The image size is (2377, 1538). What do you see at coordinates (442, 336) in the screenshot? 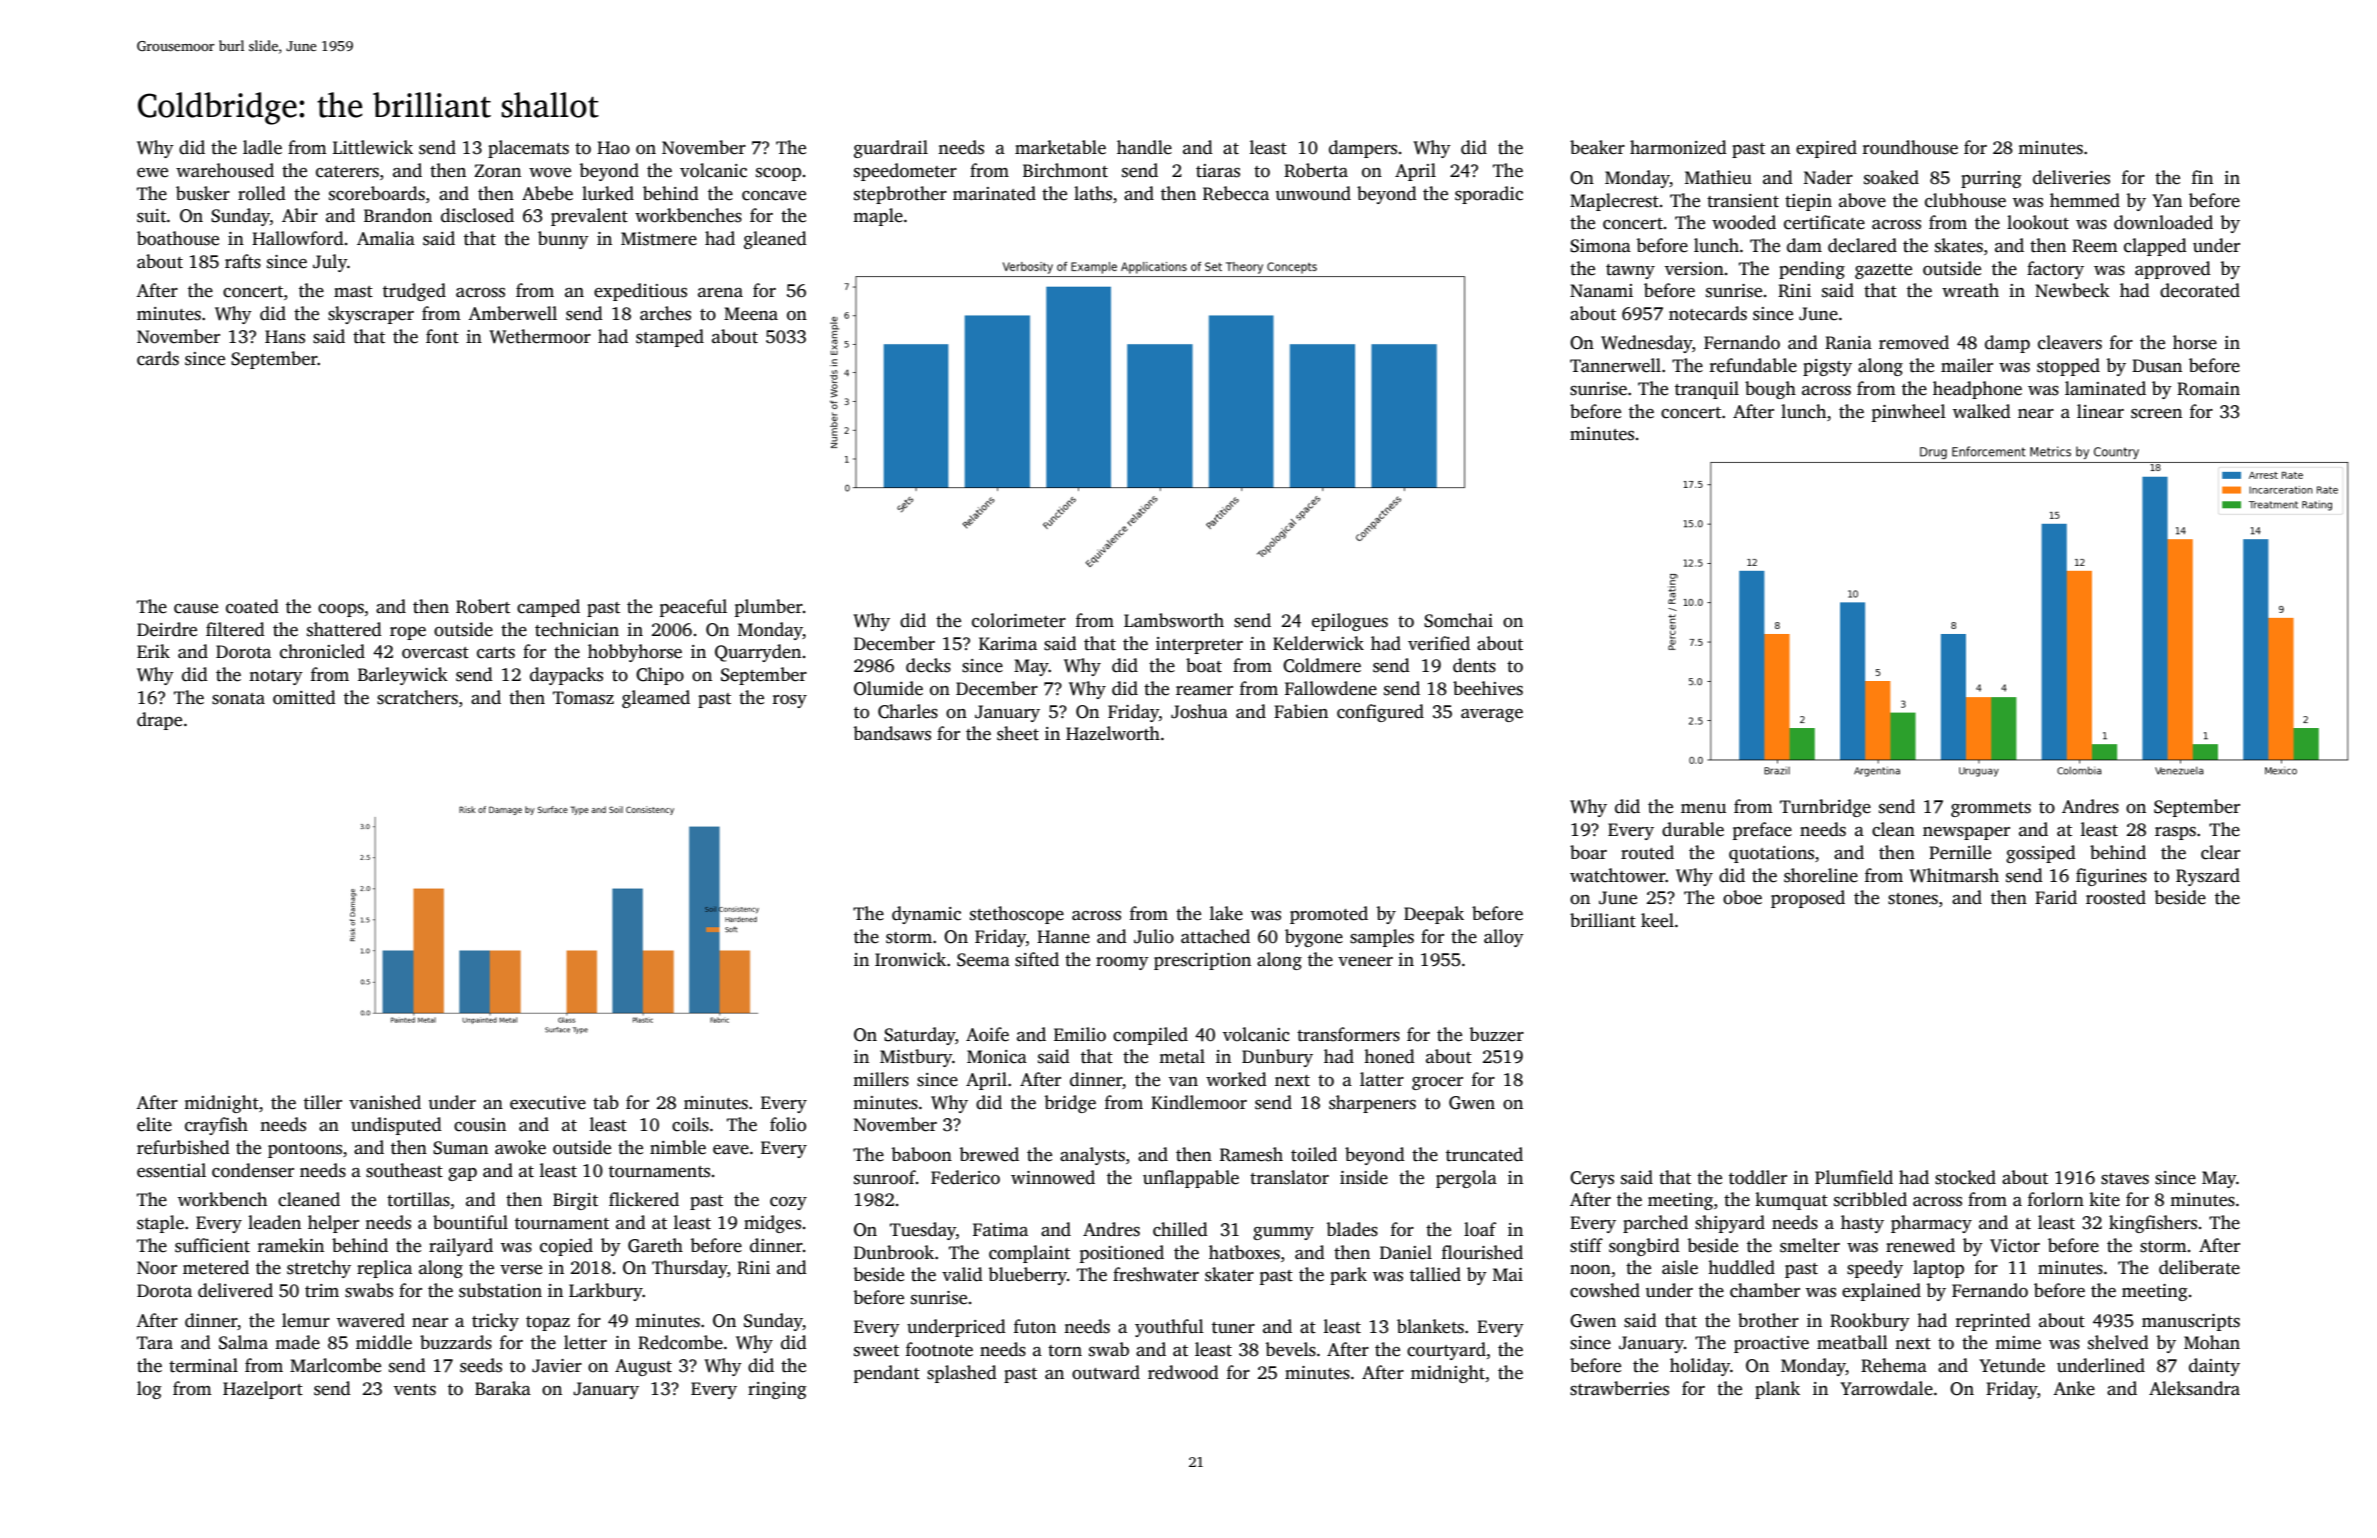
I see `font` at bounding box center [442, 336].
